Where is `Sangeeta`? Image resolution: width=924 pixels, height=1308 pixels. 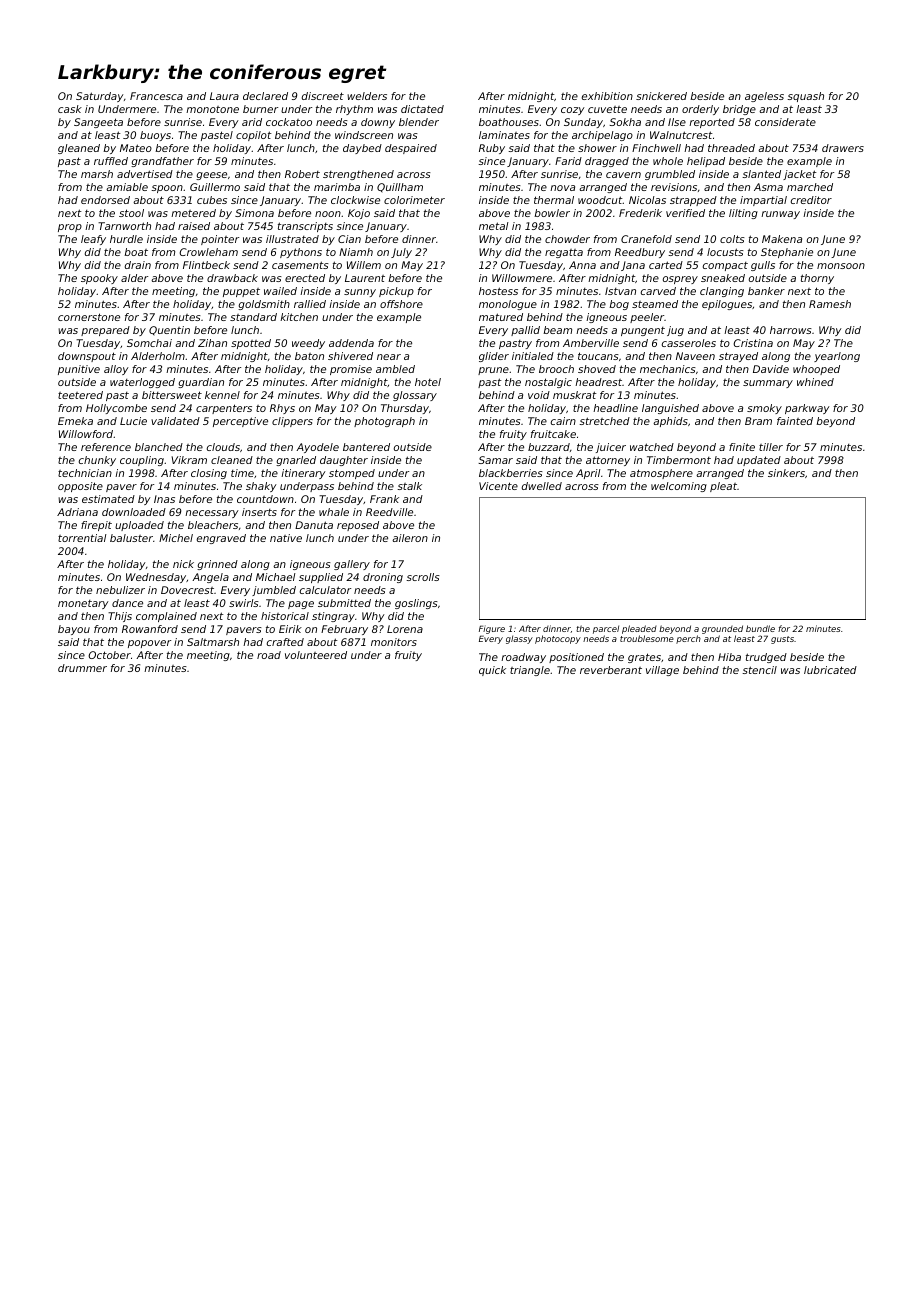
Sangeeta is located at coordinates (98, 123).
